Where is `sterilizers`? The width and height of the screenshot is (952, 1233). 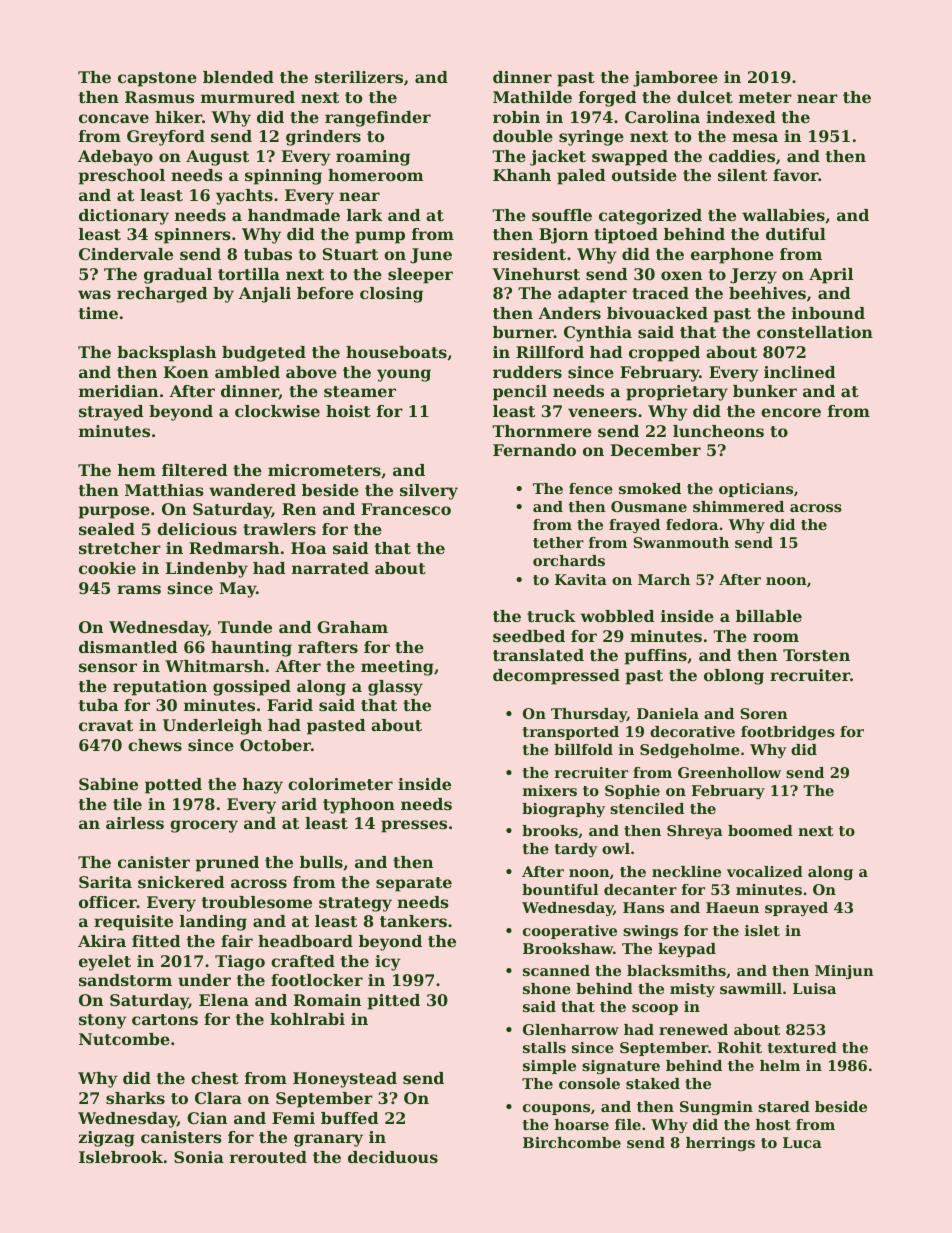 sterilizers is located at coordinates (359, 77).
